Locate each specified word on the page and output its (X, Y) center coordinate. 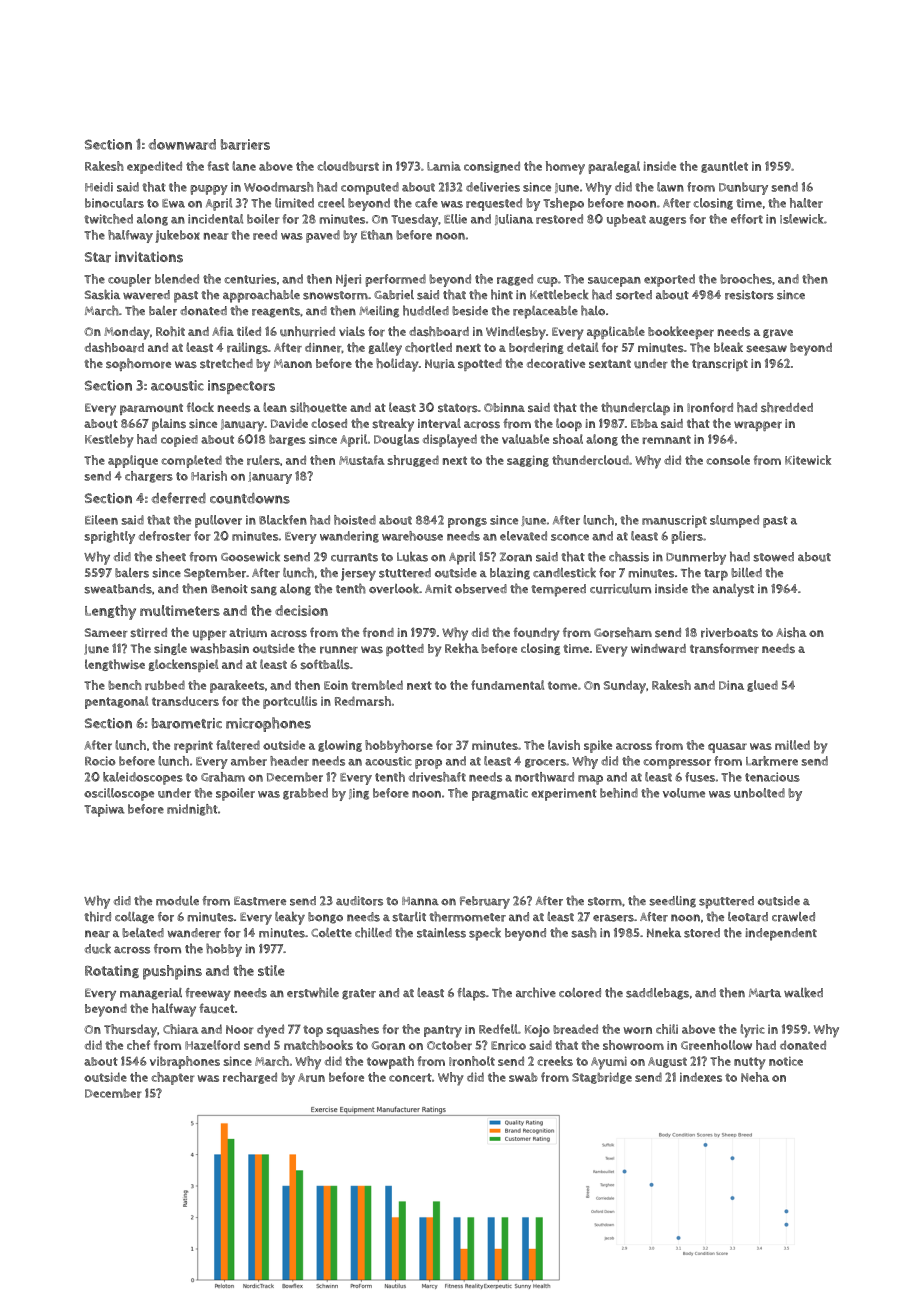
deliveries (493, 187)
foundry (536, 634)
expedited (154, 167)
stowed (773, 557)
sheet (171, 556)
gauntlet (724, 167)
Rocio (100, 761)
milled (792, 745)
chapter (173, 1078)
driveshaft (437, 777)
